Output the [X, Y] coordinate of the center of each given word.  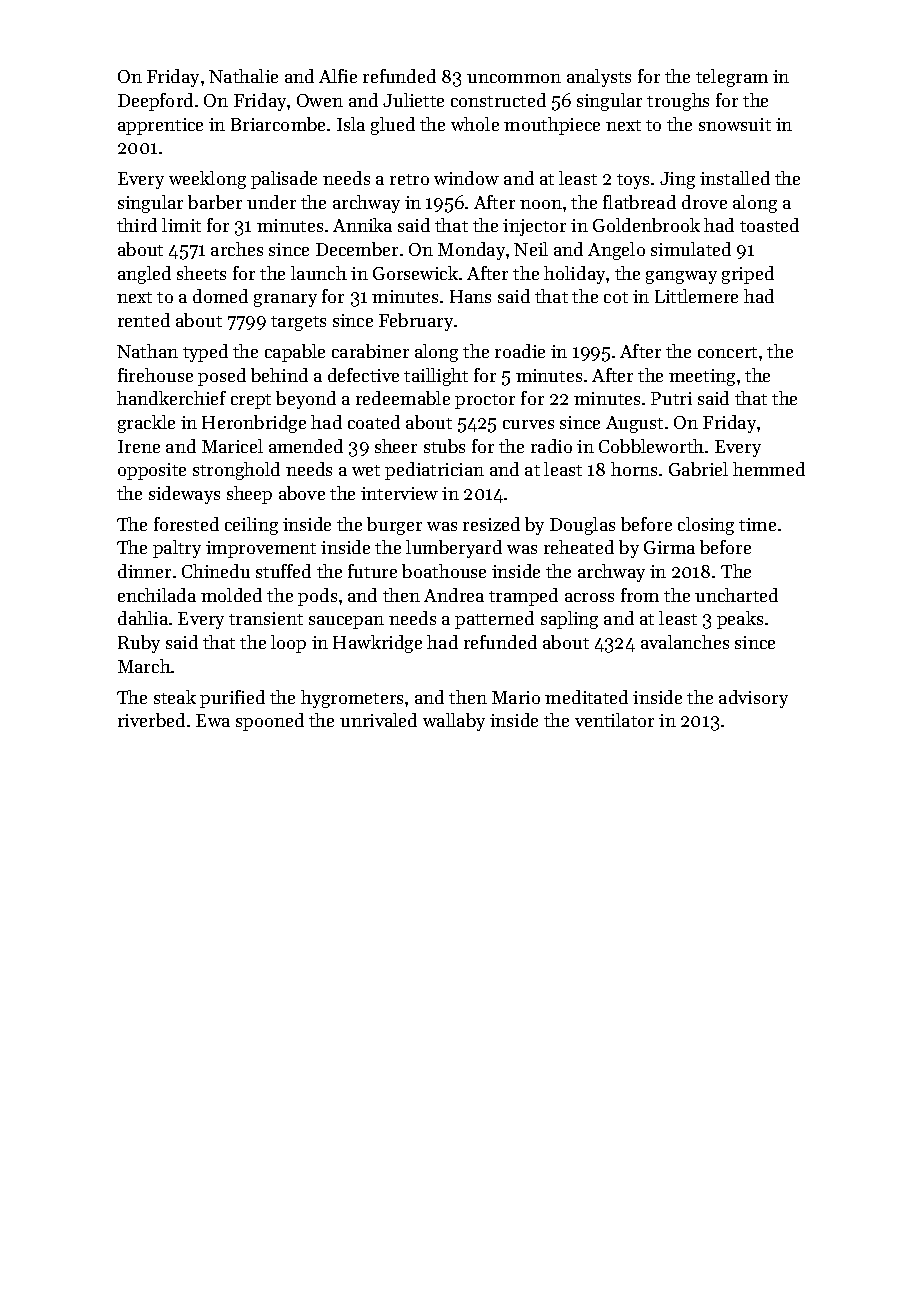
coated [374, 422]
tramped [523, 597]
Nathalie [243, 76]
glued [393, 126]
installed [735, 178]
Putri [671, 398]
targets [298, 323]
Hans [470, 296]
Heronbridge [254, 424]
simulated [691, 249]
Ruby [139, 644]
